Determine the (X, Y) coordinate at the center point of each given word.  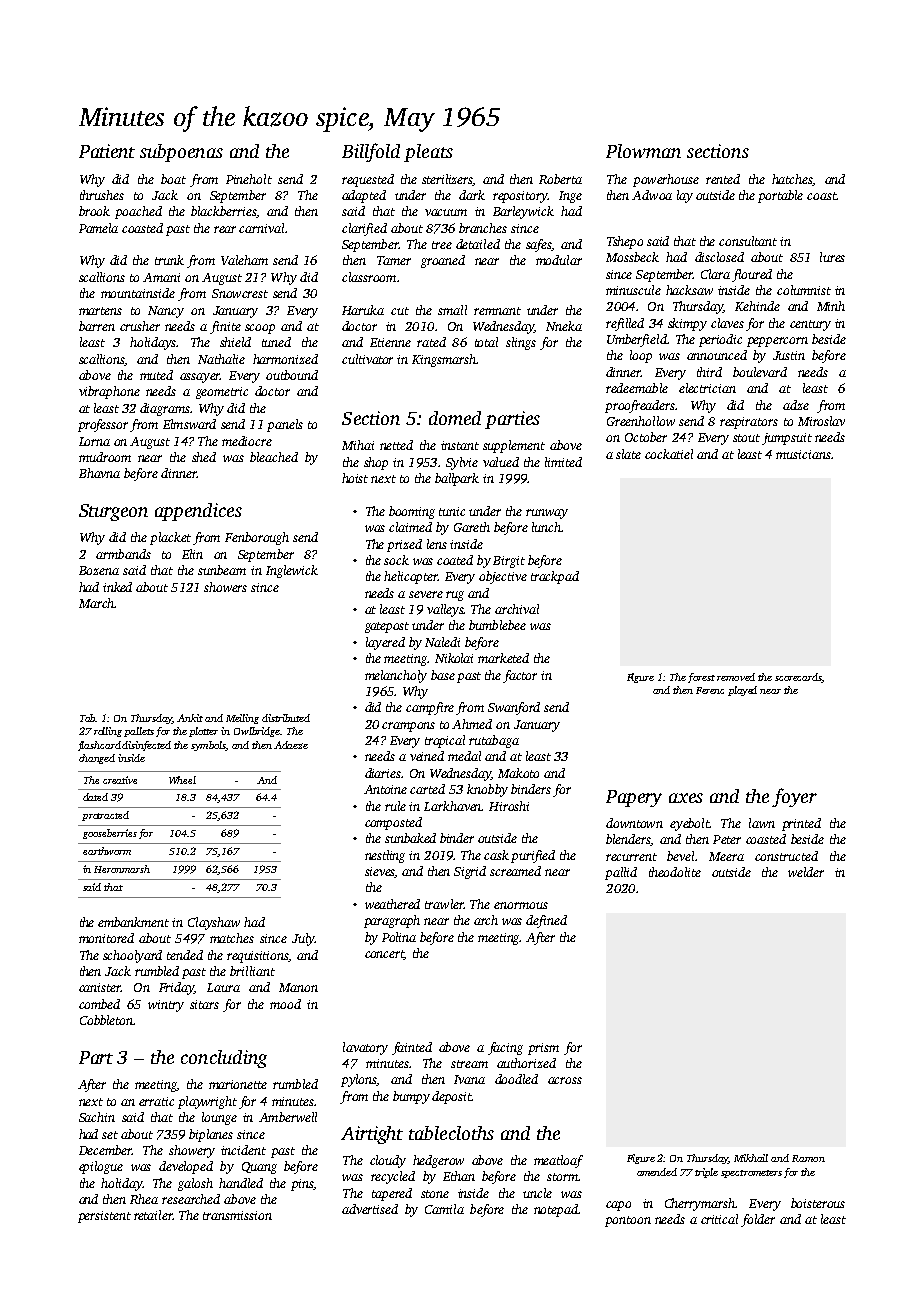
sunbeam (222, 570)
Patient (107, 151)
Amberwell (288, 1117)
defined (546, 921)
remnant (497, 311)
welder (806, 872)
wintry (166, 1006)
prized (404, 545)
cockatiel (669, 454)
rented (723, 179)
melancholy (396, 676)
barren (97, 326)
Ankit (190, 718)
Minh (831, 306)
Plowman (643, 151)
